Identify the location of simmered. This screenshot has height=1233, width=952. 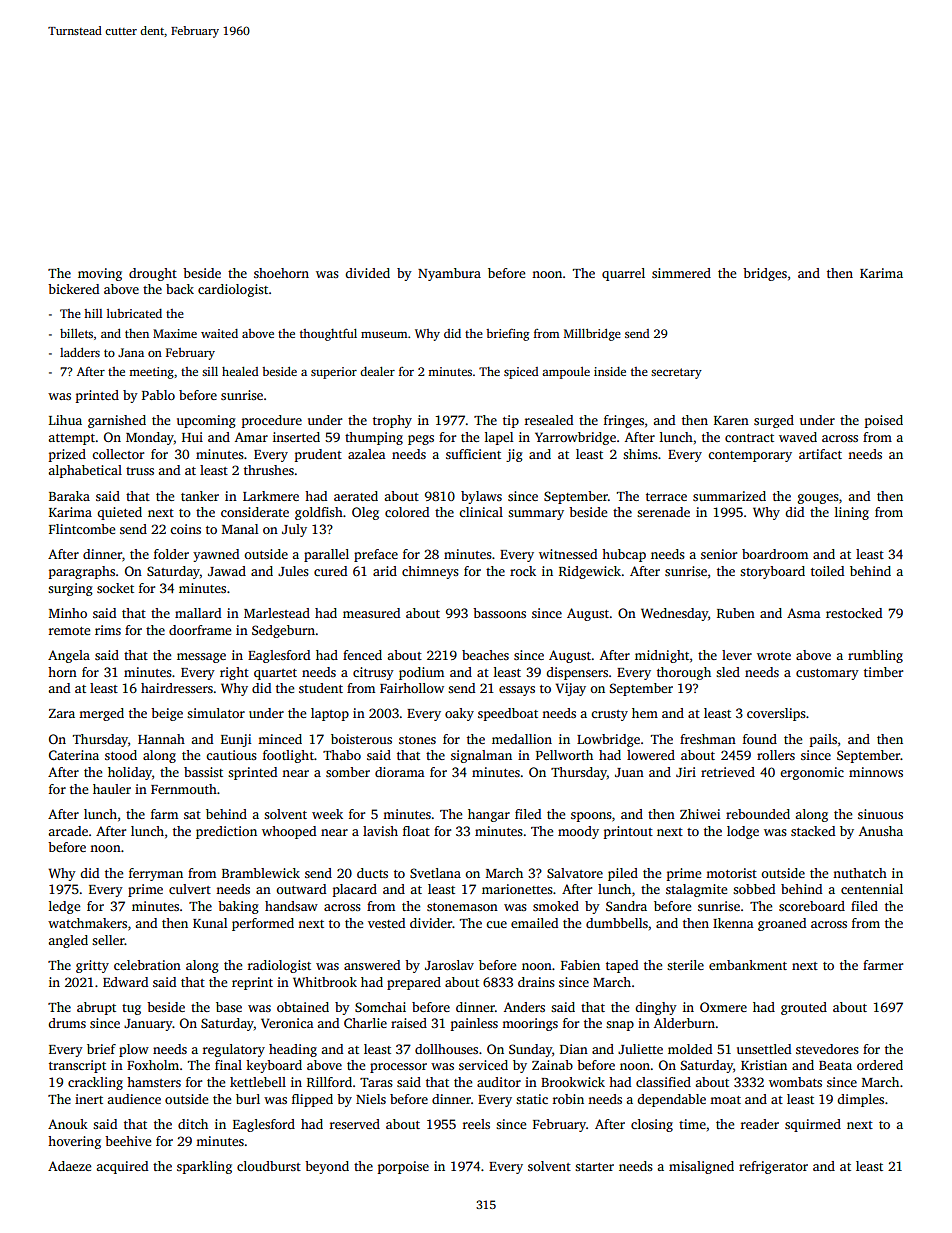
(681, 273).
